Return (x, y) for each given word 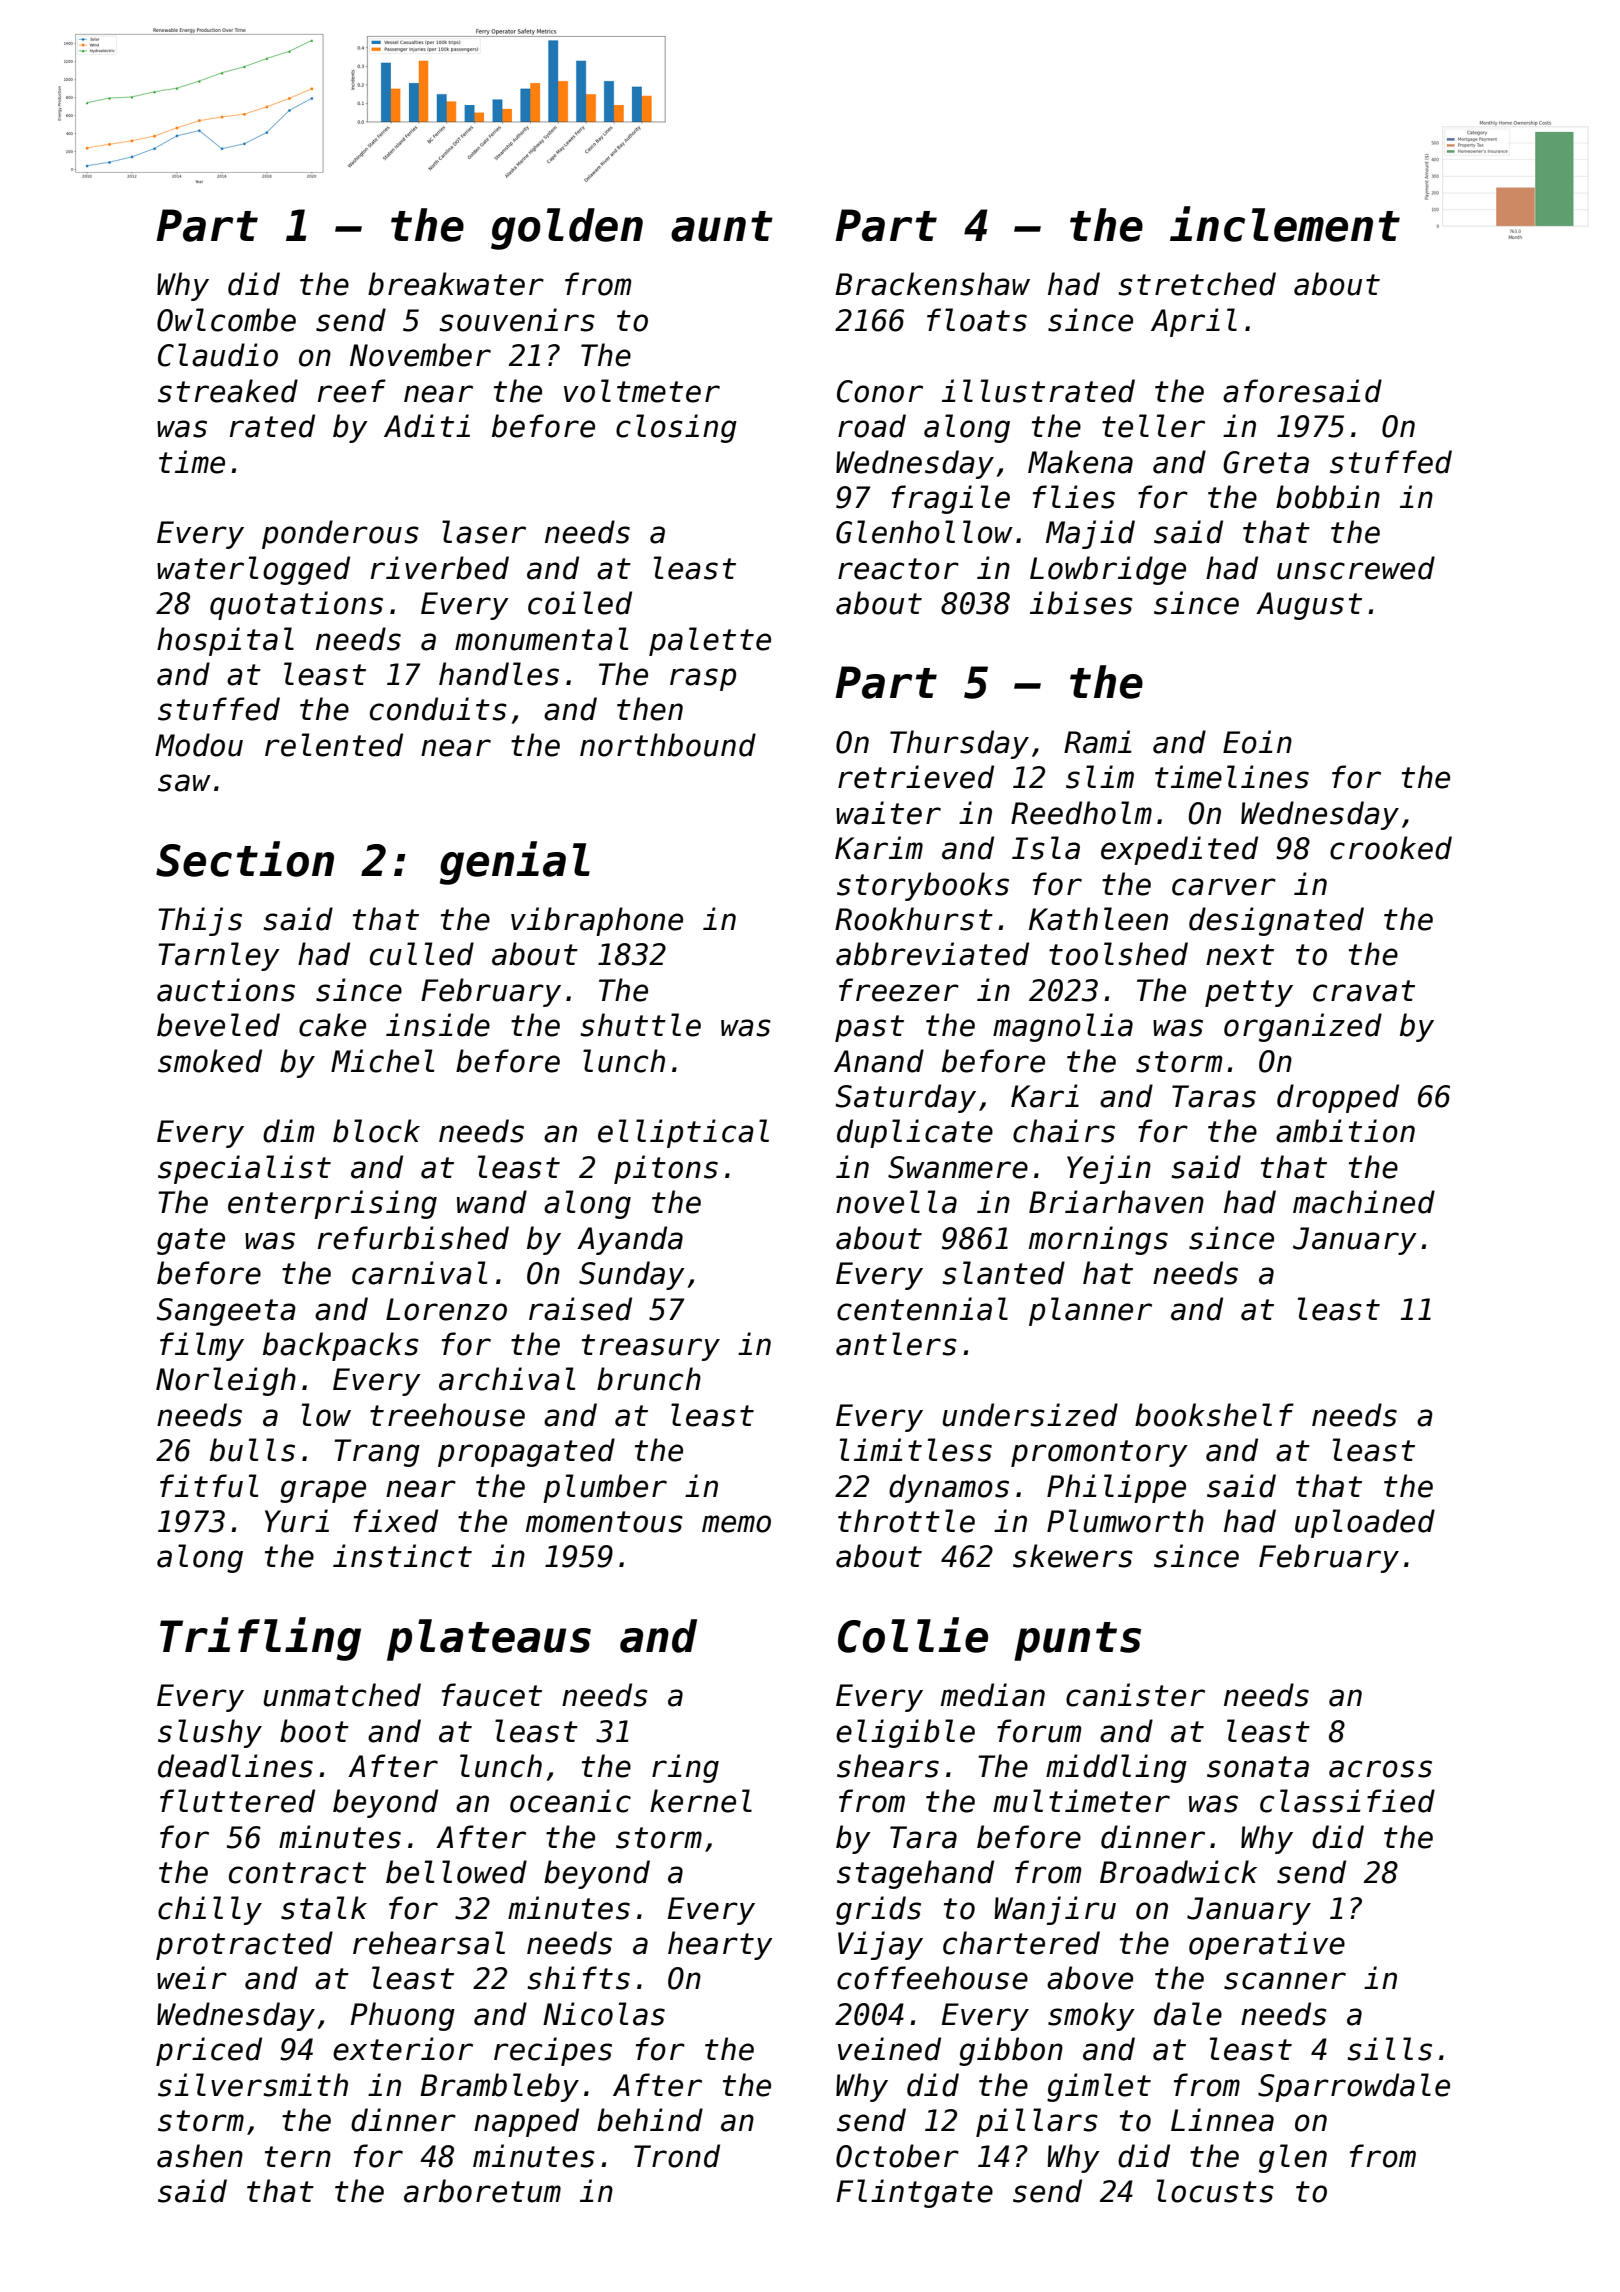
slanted (1003, 1273)
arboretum (482, 2191)
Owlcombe (226, 320)
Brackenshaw (932, 284)
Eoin (1257, 742)
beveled (218, 1025)
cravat (1364, 991)
